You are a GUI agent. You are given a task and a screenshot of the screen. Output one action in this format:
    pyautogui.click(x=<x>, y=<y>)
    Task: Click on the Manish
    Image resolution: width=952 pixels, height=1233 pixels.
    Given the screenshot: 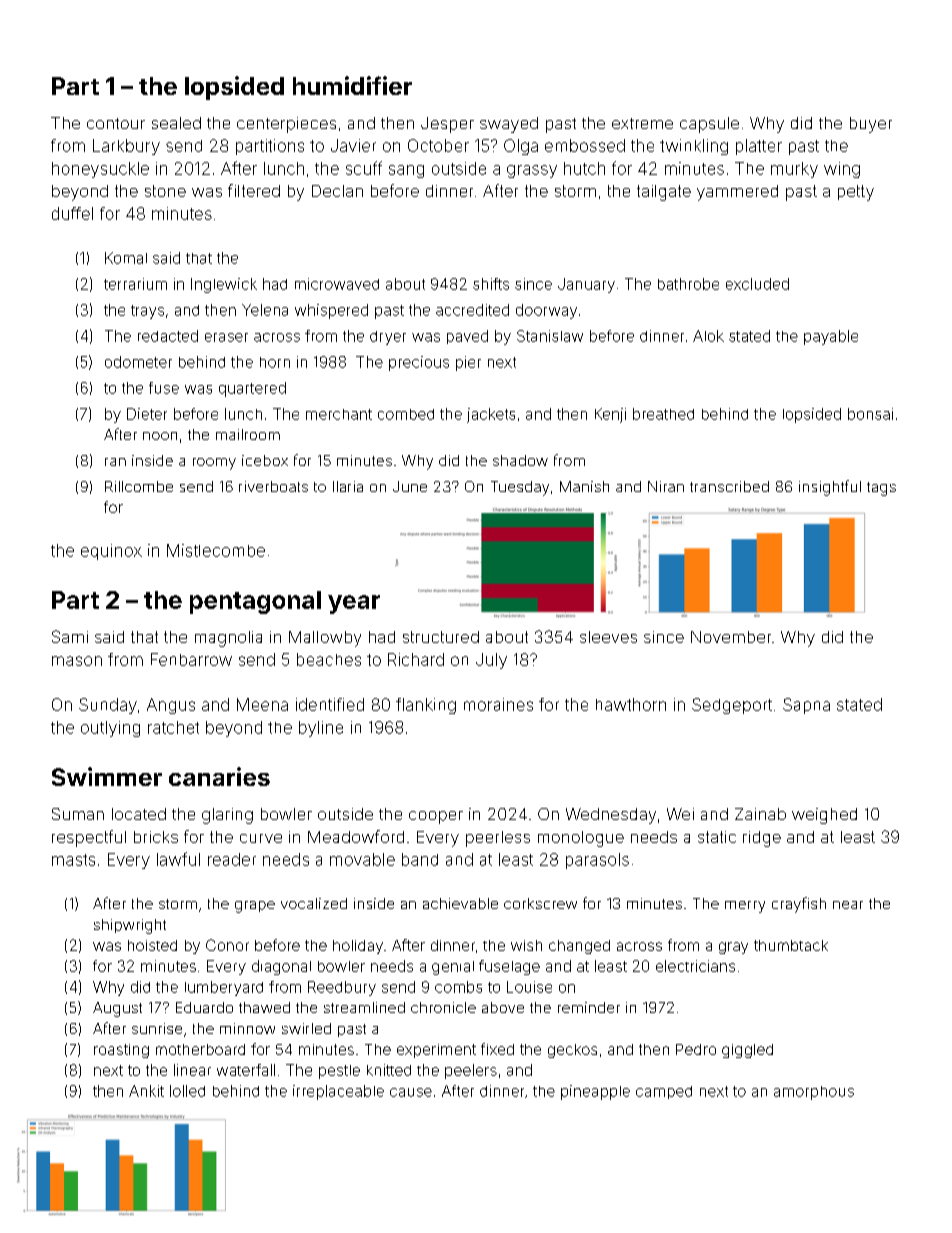 What is the action you would take?
    pyautogui.click(x=584, y=486)
